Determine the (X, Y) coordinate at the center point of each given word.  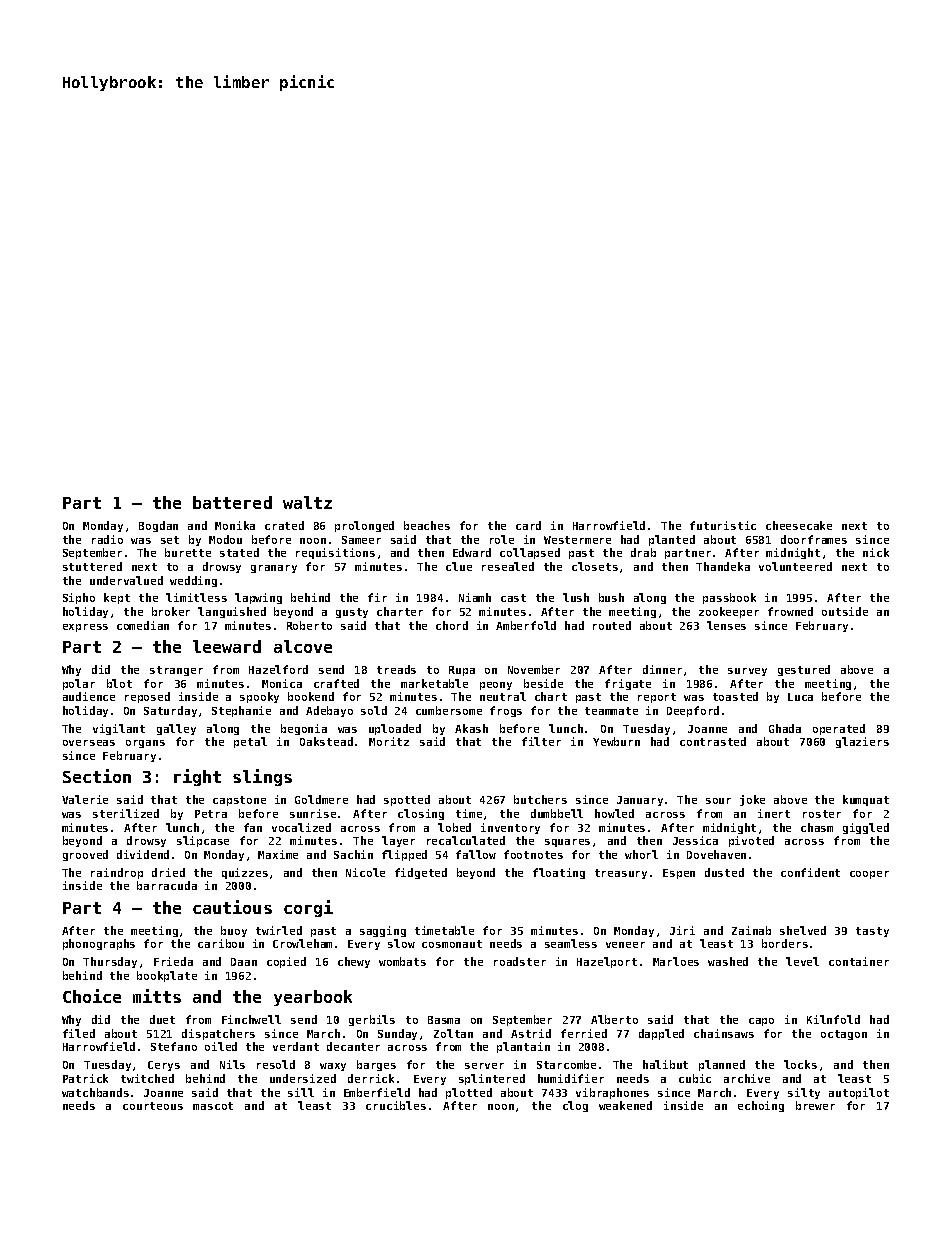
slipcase (203, 841)
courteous (153, 1106)
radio (107, 539)
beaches (427, 525)
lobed (454, 827)
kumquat (866, 800)
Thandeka (723, 566)
